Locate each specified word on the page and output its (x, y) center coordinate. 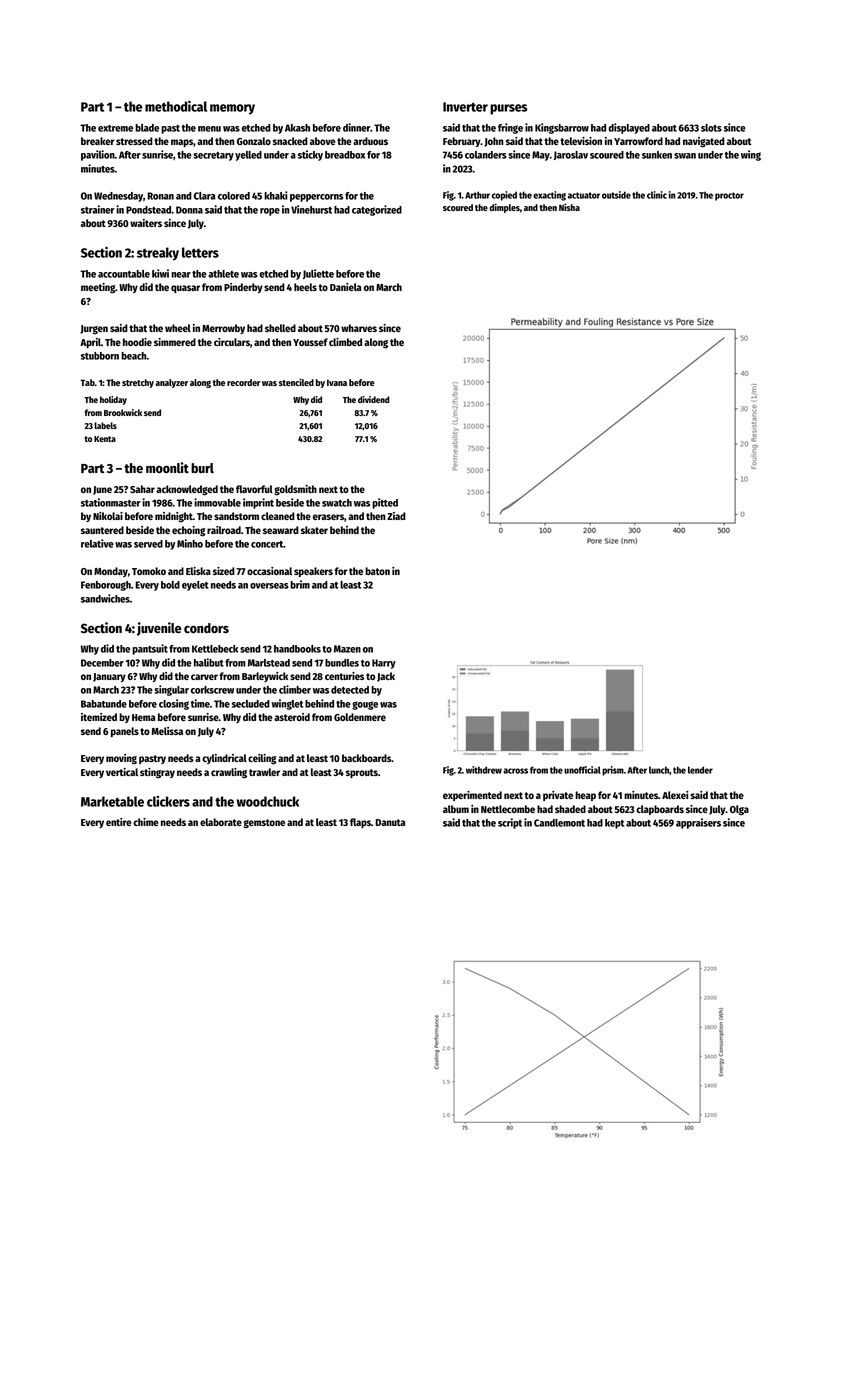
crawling (229, 773)
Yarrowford (638, 141)
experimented (472, 796)
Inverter (465, 107)
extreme (115, 128)
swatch (337, 503)
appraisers (698, 823)
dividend (373, 399)
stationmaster (111, 502)
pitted (385, 503)
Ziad (396, 516)
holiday (113, 400)
